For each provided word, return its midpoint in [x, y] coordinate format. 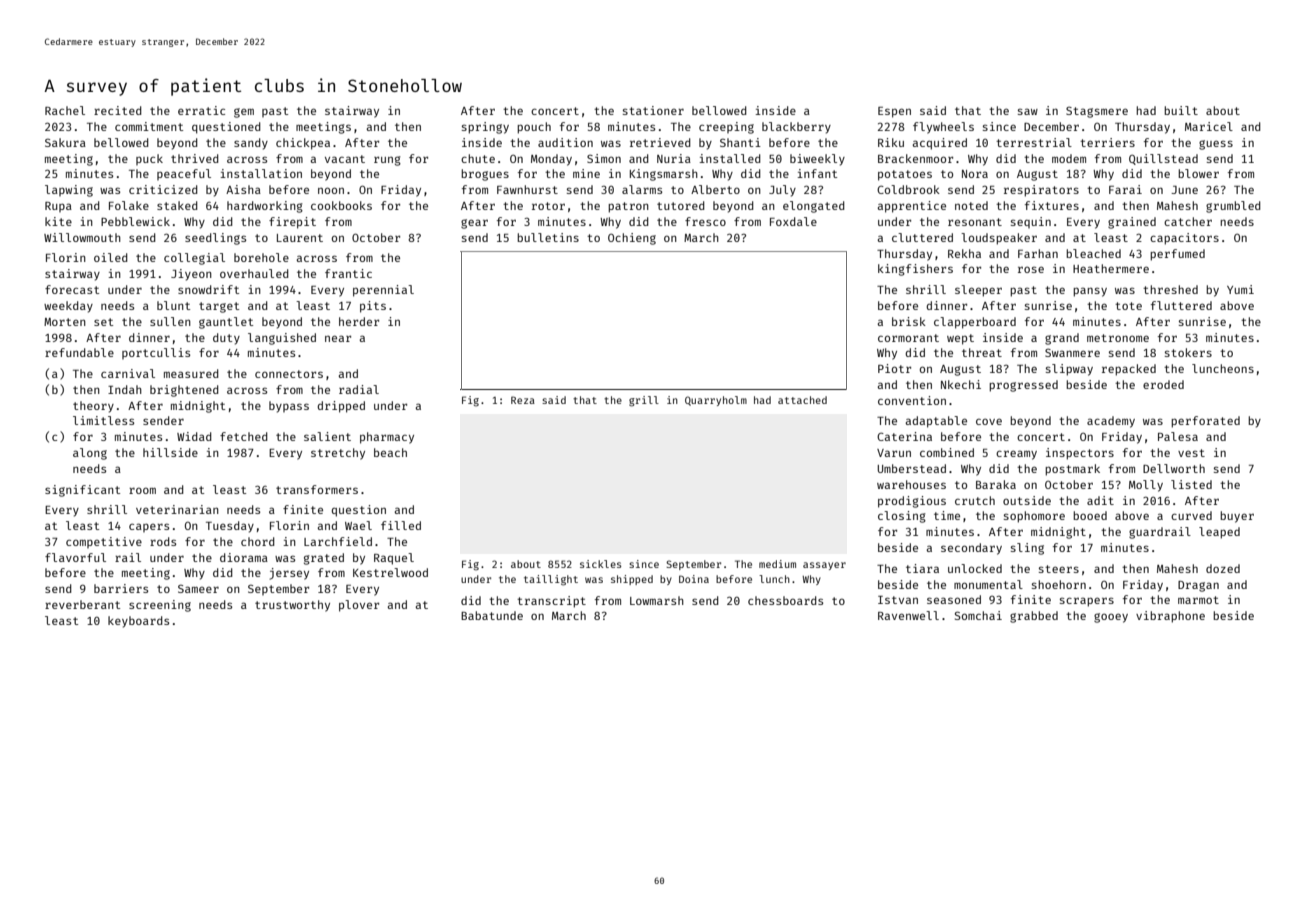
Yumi [1240, 289]
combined [947, 452]
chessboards [785, 600]
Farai [1125, 189]
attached [802, 400]
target [219, 307]
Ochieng [632, 239]
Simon [604, 158]
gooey [1111, 618]
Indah [125, 389]
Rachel [65, 110]
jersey [289, 574]
